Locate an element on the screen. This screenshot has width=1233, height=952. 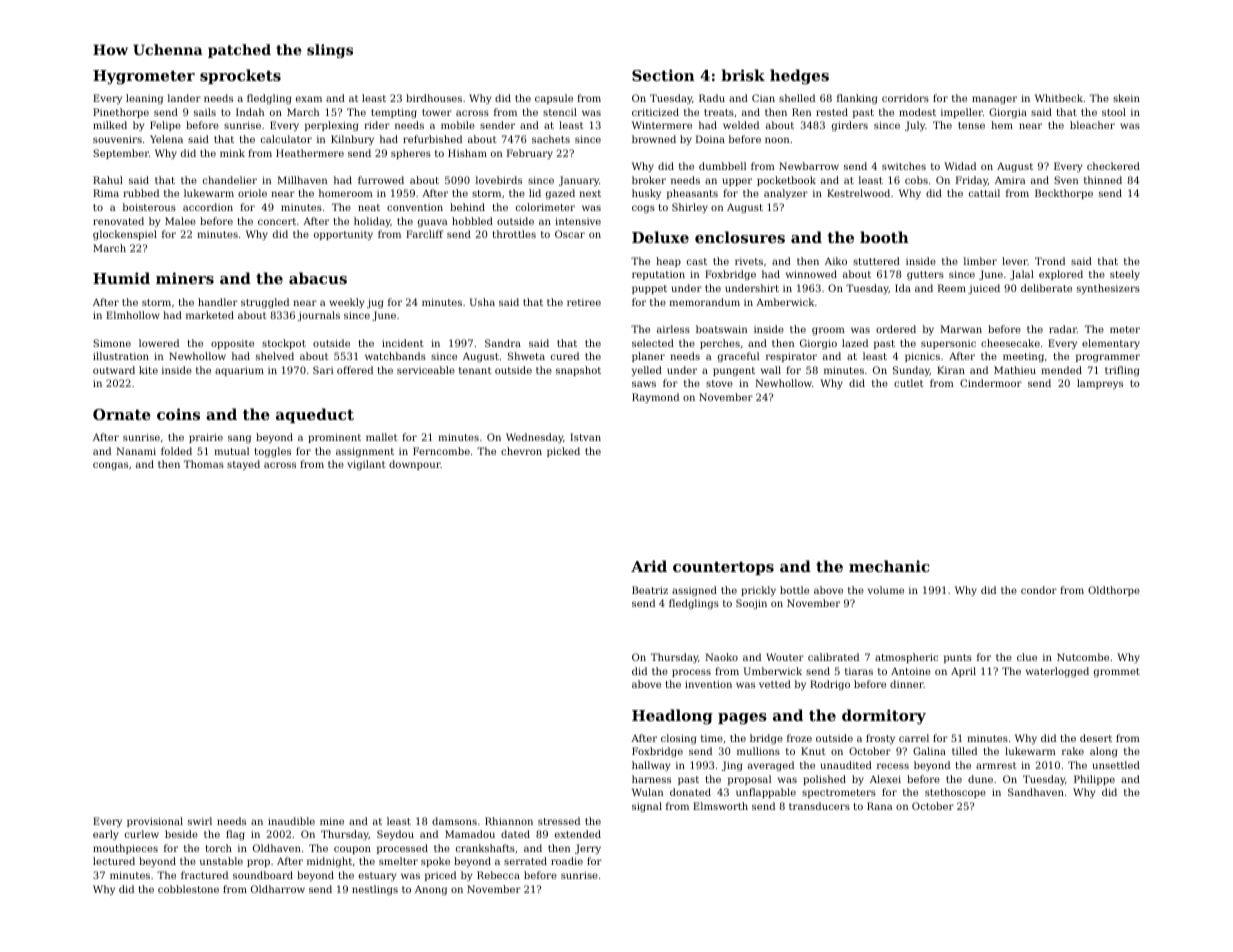
flag is located at coordinates (235, 835).
